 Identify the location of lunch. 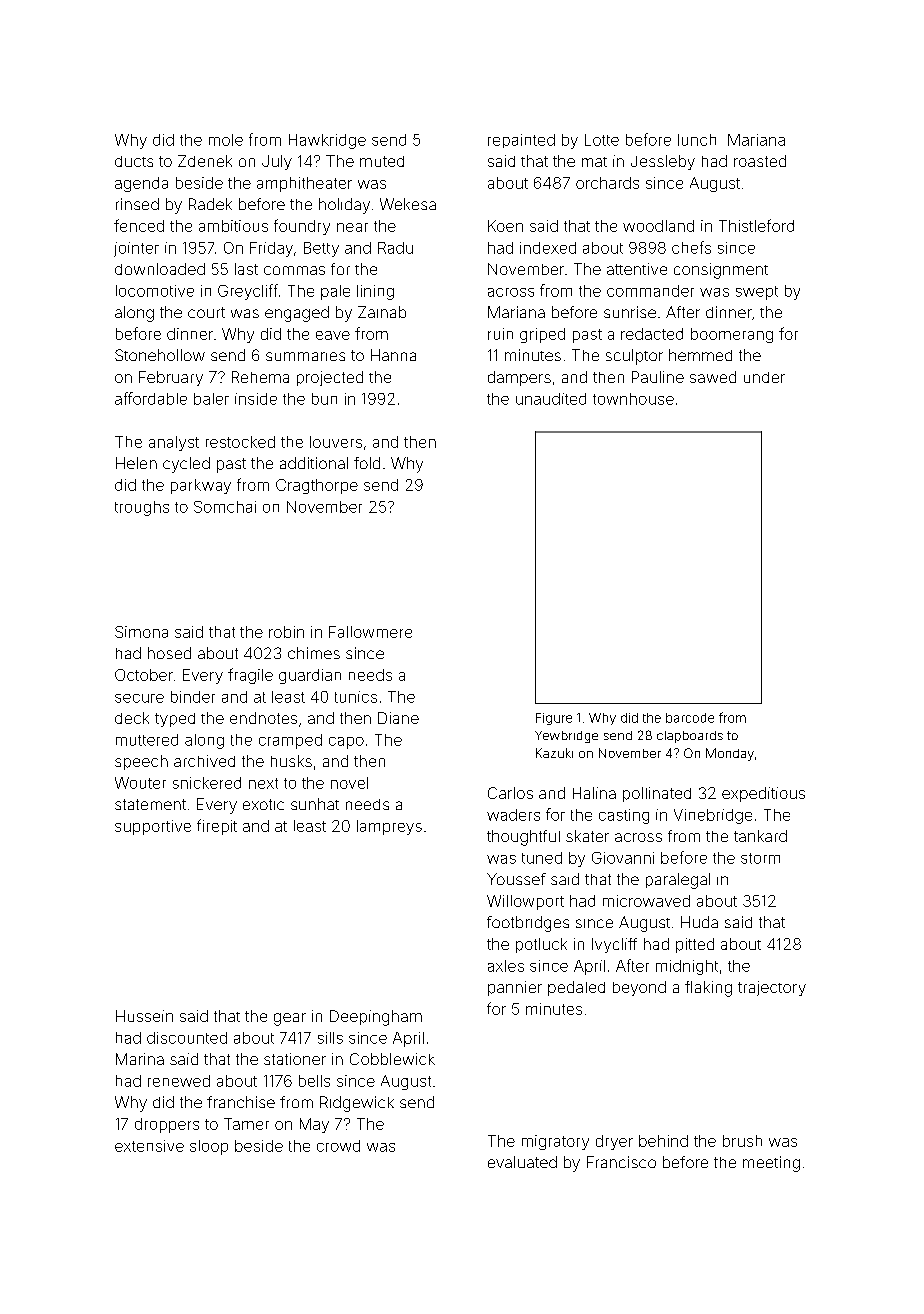
(697, 140).
